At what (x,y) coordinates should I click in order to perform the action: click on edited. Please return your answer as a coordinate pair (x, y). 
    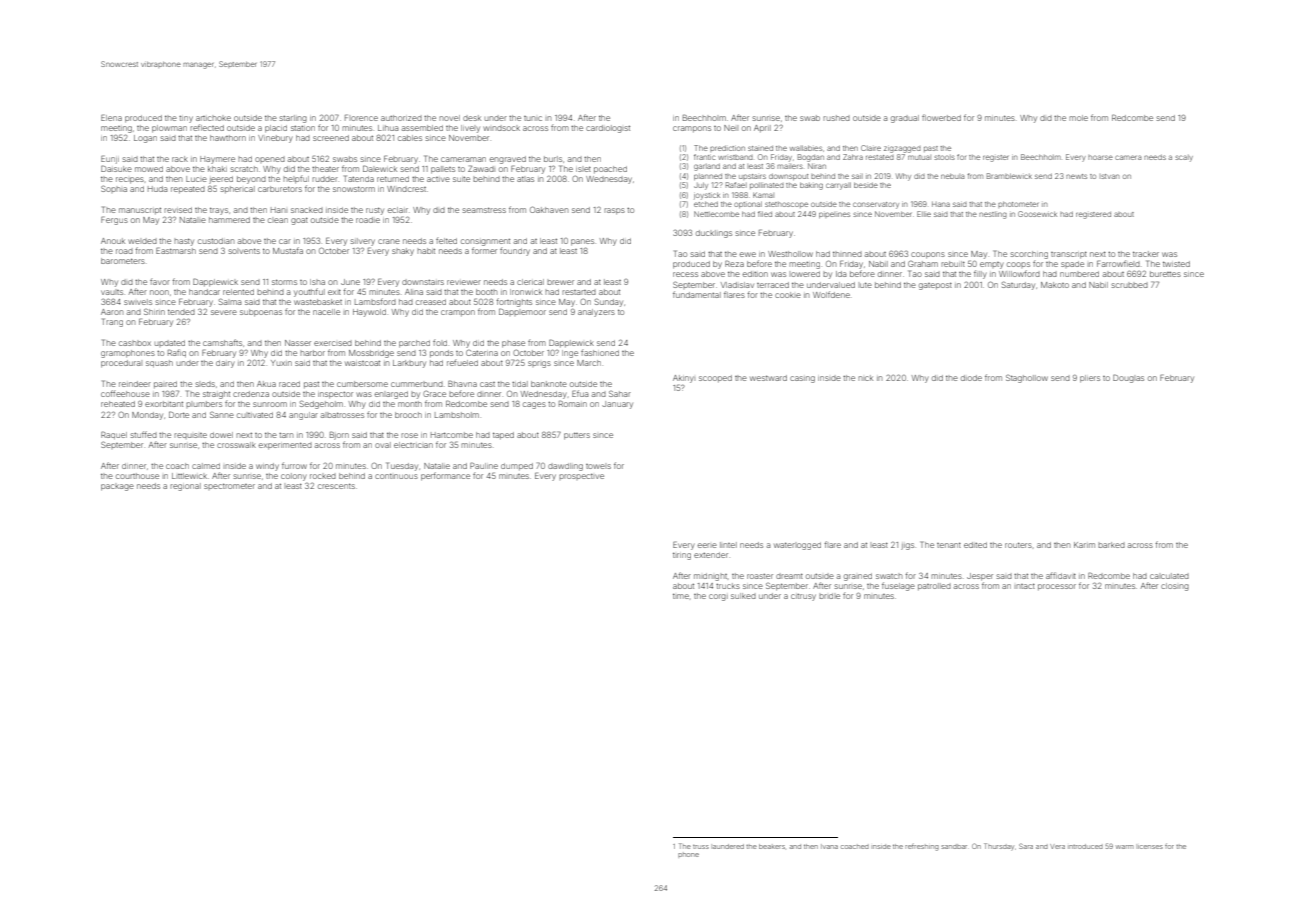
    Looking at the image, I should click on (975, 545).
